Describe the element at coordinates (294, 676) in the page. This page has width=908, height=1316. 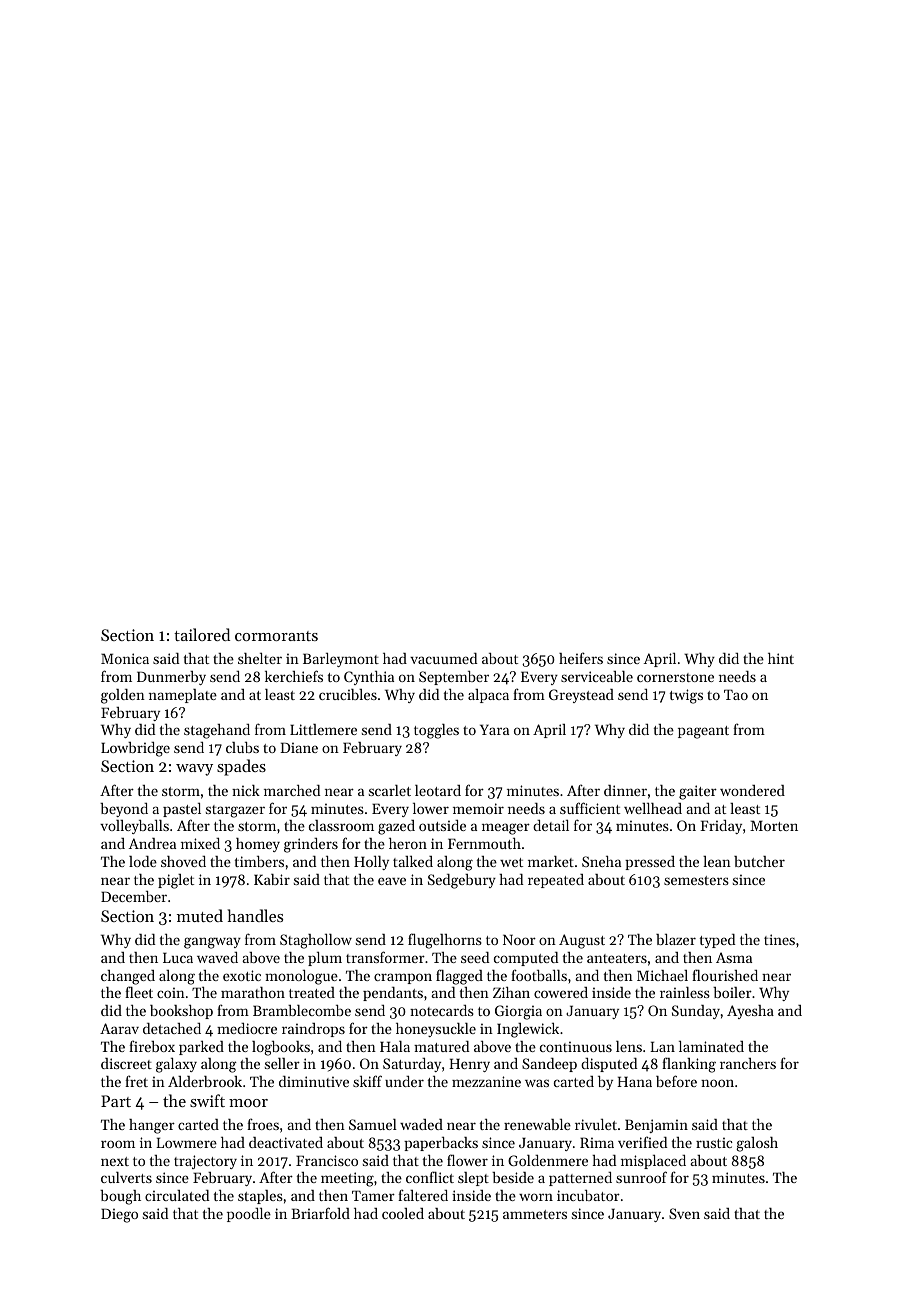
I see `kerchiefs` at that location.
